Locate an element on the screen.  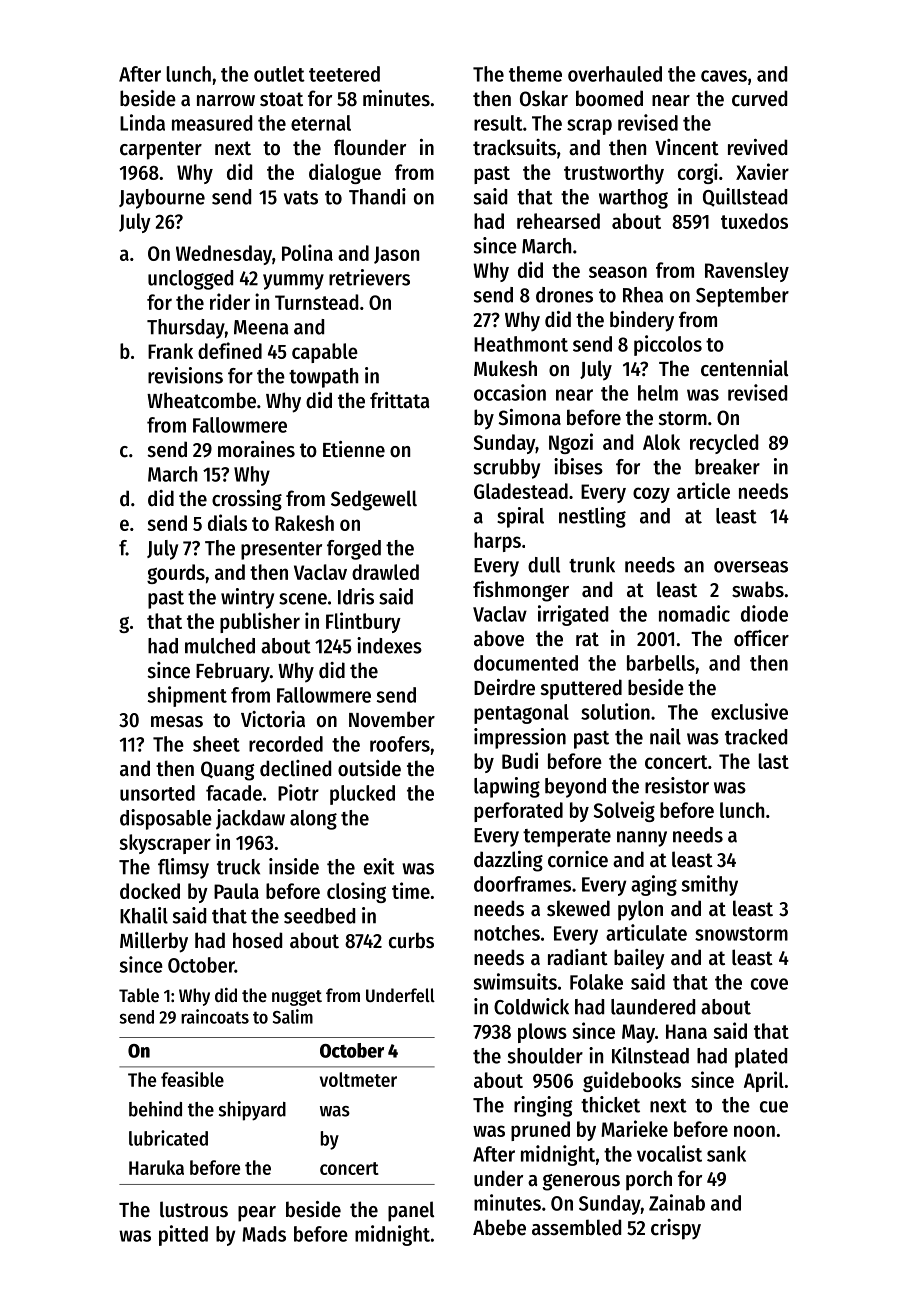
mesas is located at coordinates (177, 722).
